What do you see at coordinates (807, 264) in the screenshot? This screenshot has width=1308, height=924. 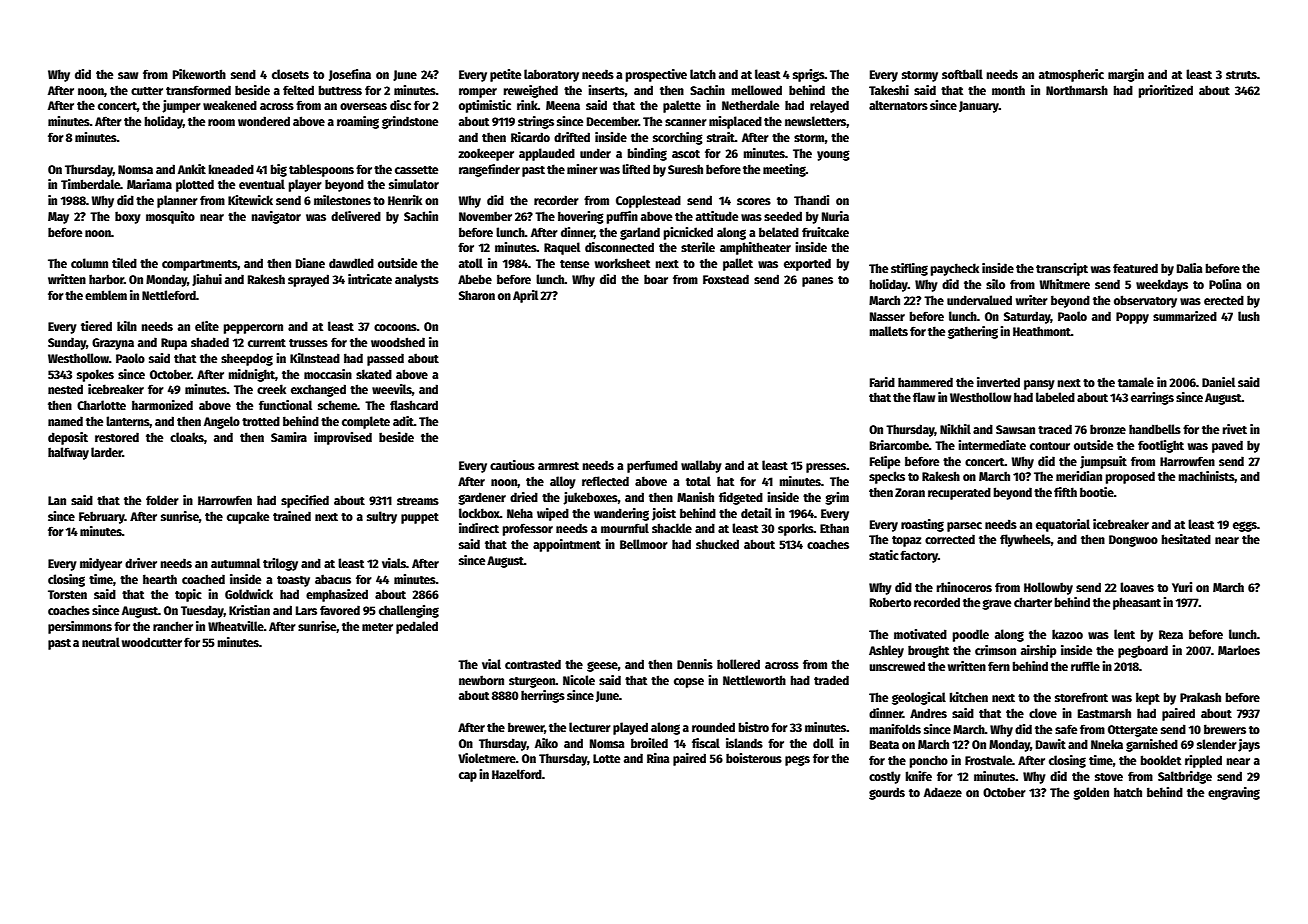 I see `exported` at bounding box center [807, 264].
